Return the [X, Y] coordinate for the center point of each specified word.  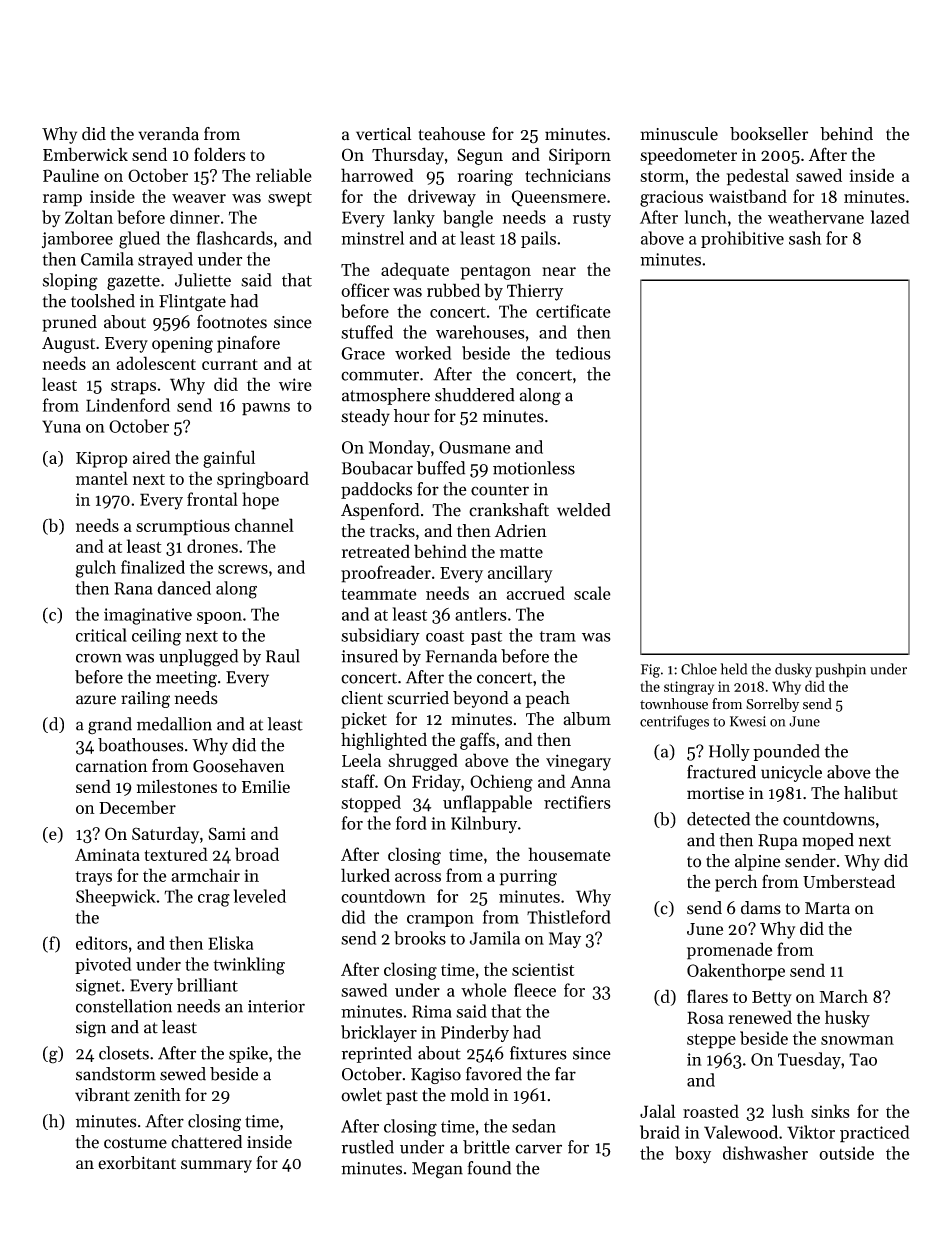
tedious [583, 353]
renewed [760, 1017]
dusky [793, 670]
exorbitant [137, 1163]
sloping [70, 282]
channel [264, 525]
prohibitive [742, 239]
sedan [534, 1126]
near [559, 271]
